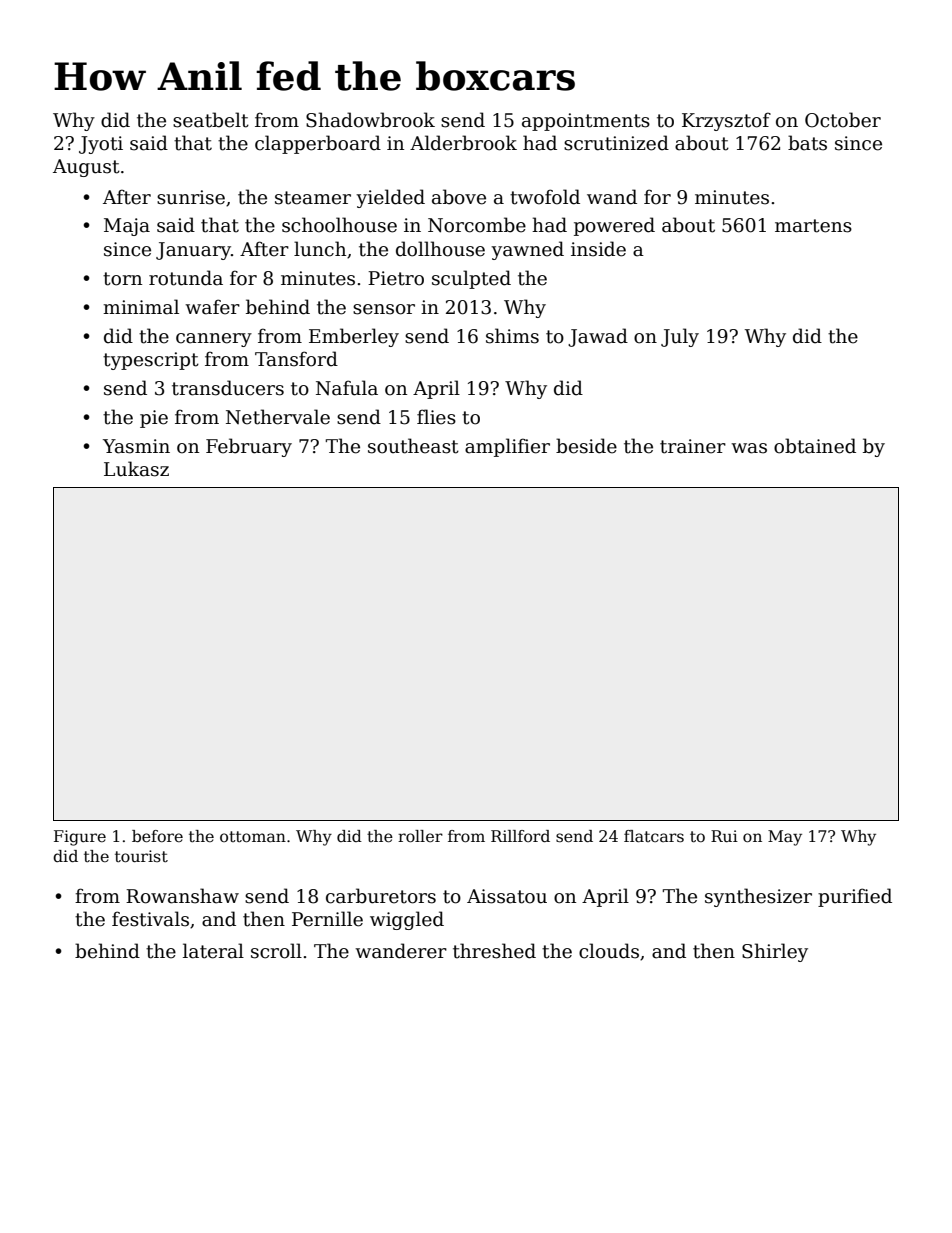 The image size is (952, 1233). I want to click on obtained, so click(815, 446).
